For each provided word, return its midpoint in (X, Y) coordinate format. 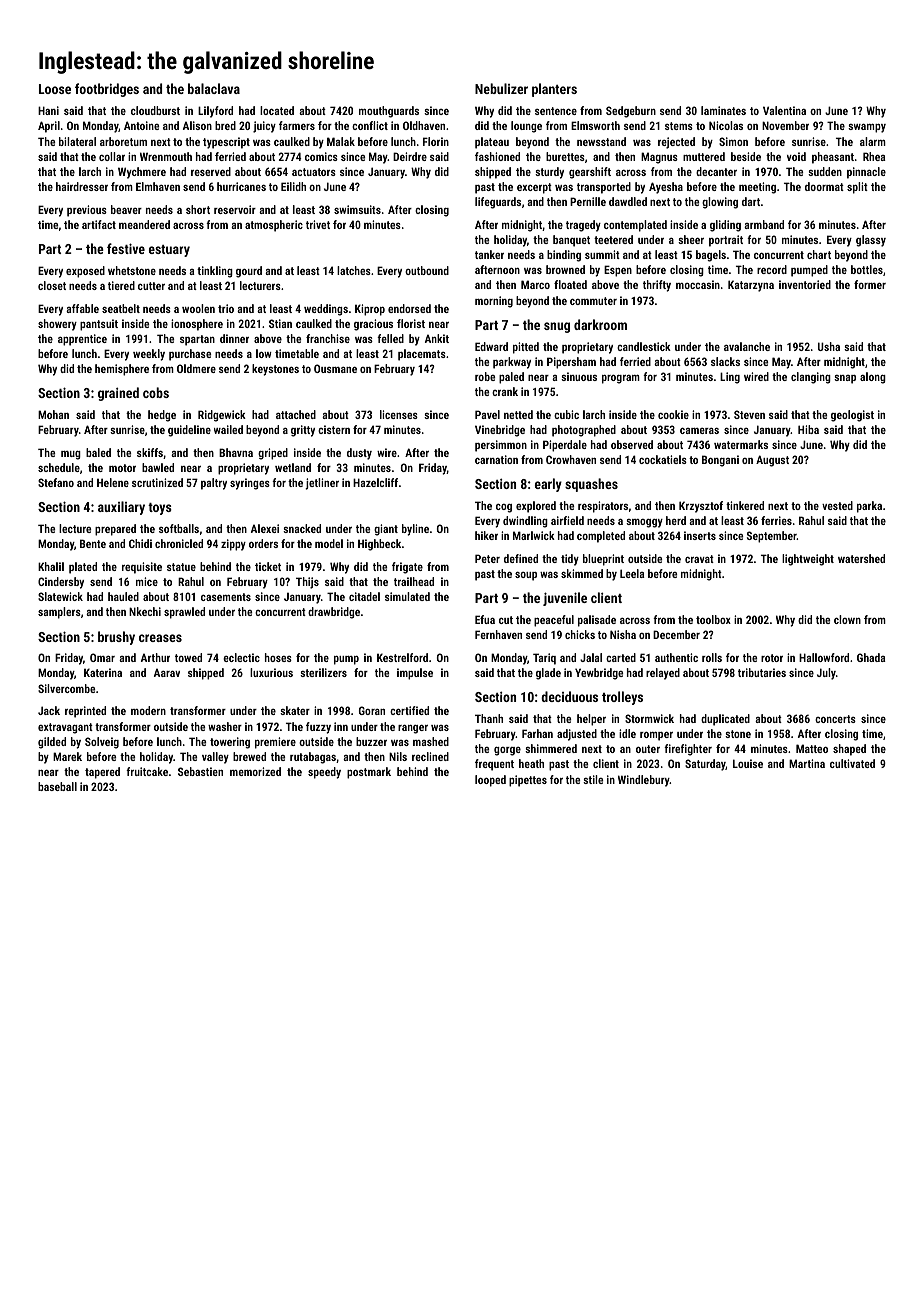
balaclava (214, 88)
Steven (749, 414)
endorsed (409, 308)
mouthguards (389, 112)
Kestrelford (402, 657)
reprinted (85, 712)
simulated (407, 596)
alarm (873, 141)
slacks (725, 361)
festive (126, 248)
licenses (399, 414)
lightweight (808, 560)
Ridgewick (222, 416)
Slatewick (60, 596)
